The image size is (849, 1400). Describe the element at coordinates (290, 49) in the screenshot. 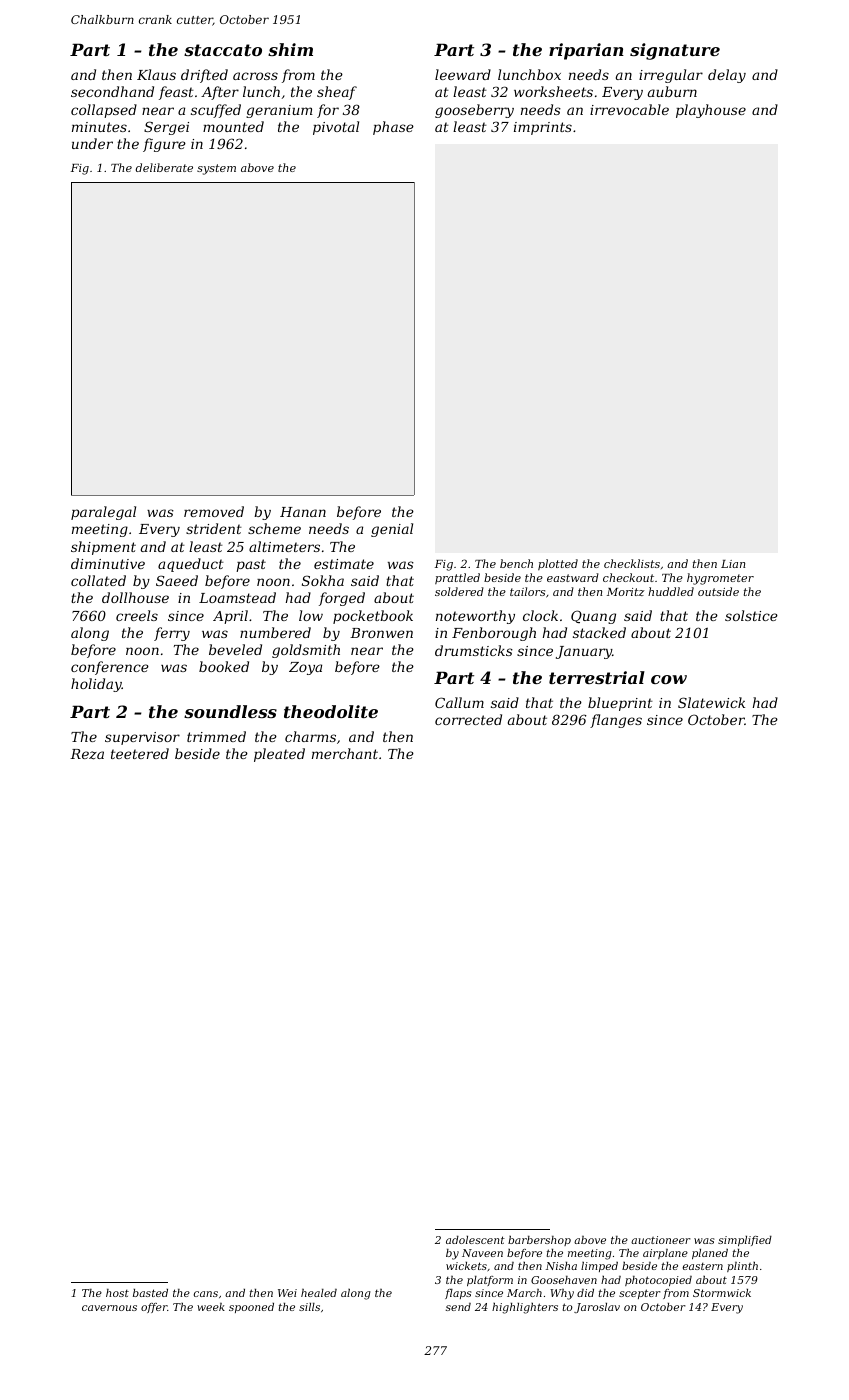

I see `shim` at that location.
